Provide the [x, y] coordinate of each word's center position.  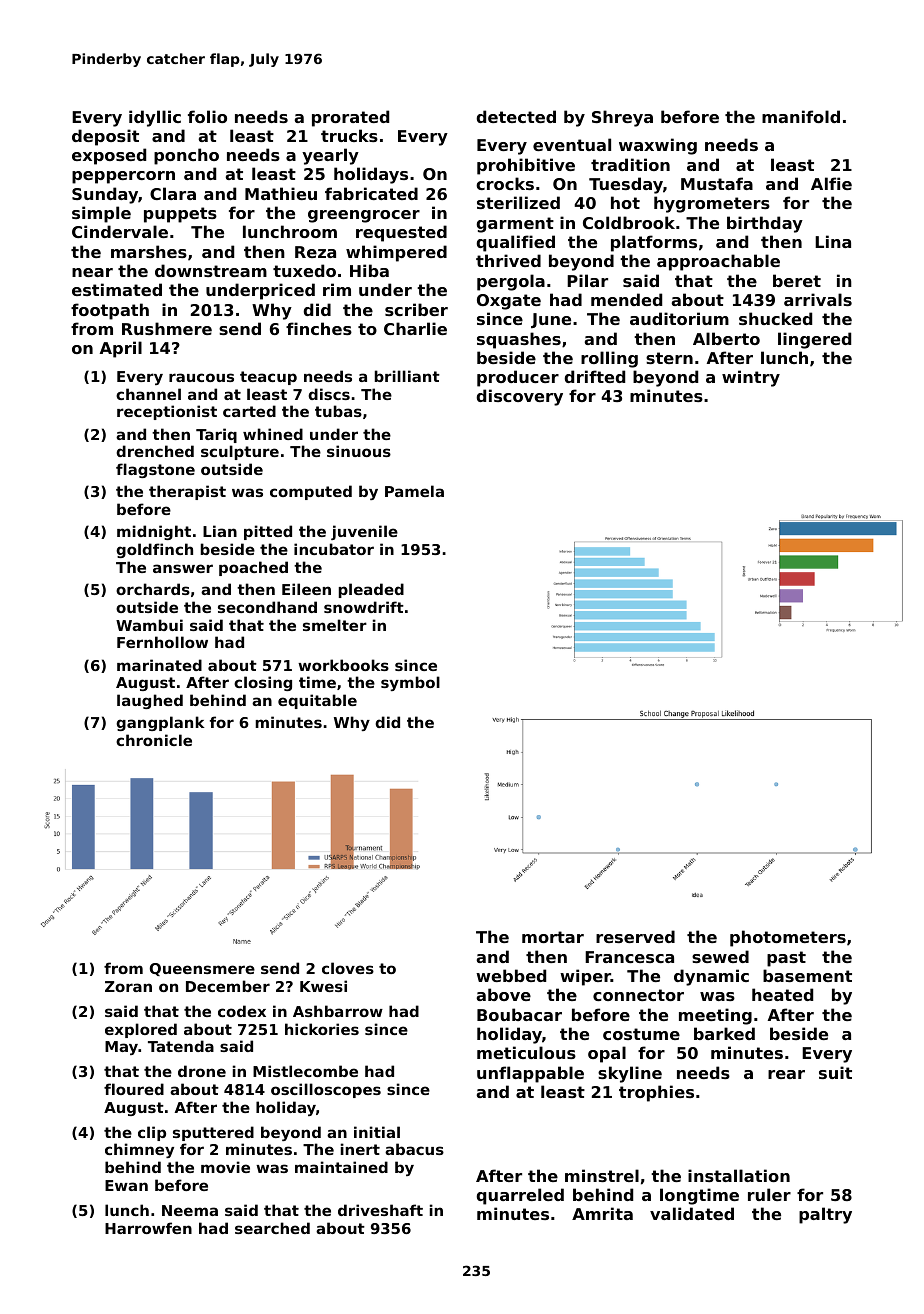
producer [518, 378]
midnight [154, 532]
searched [272, 1228]
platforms [654, 243]
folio [207, 116]
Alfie [831, 183]
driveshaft [380, 1210]
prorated [350, 118]
